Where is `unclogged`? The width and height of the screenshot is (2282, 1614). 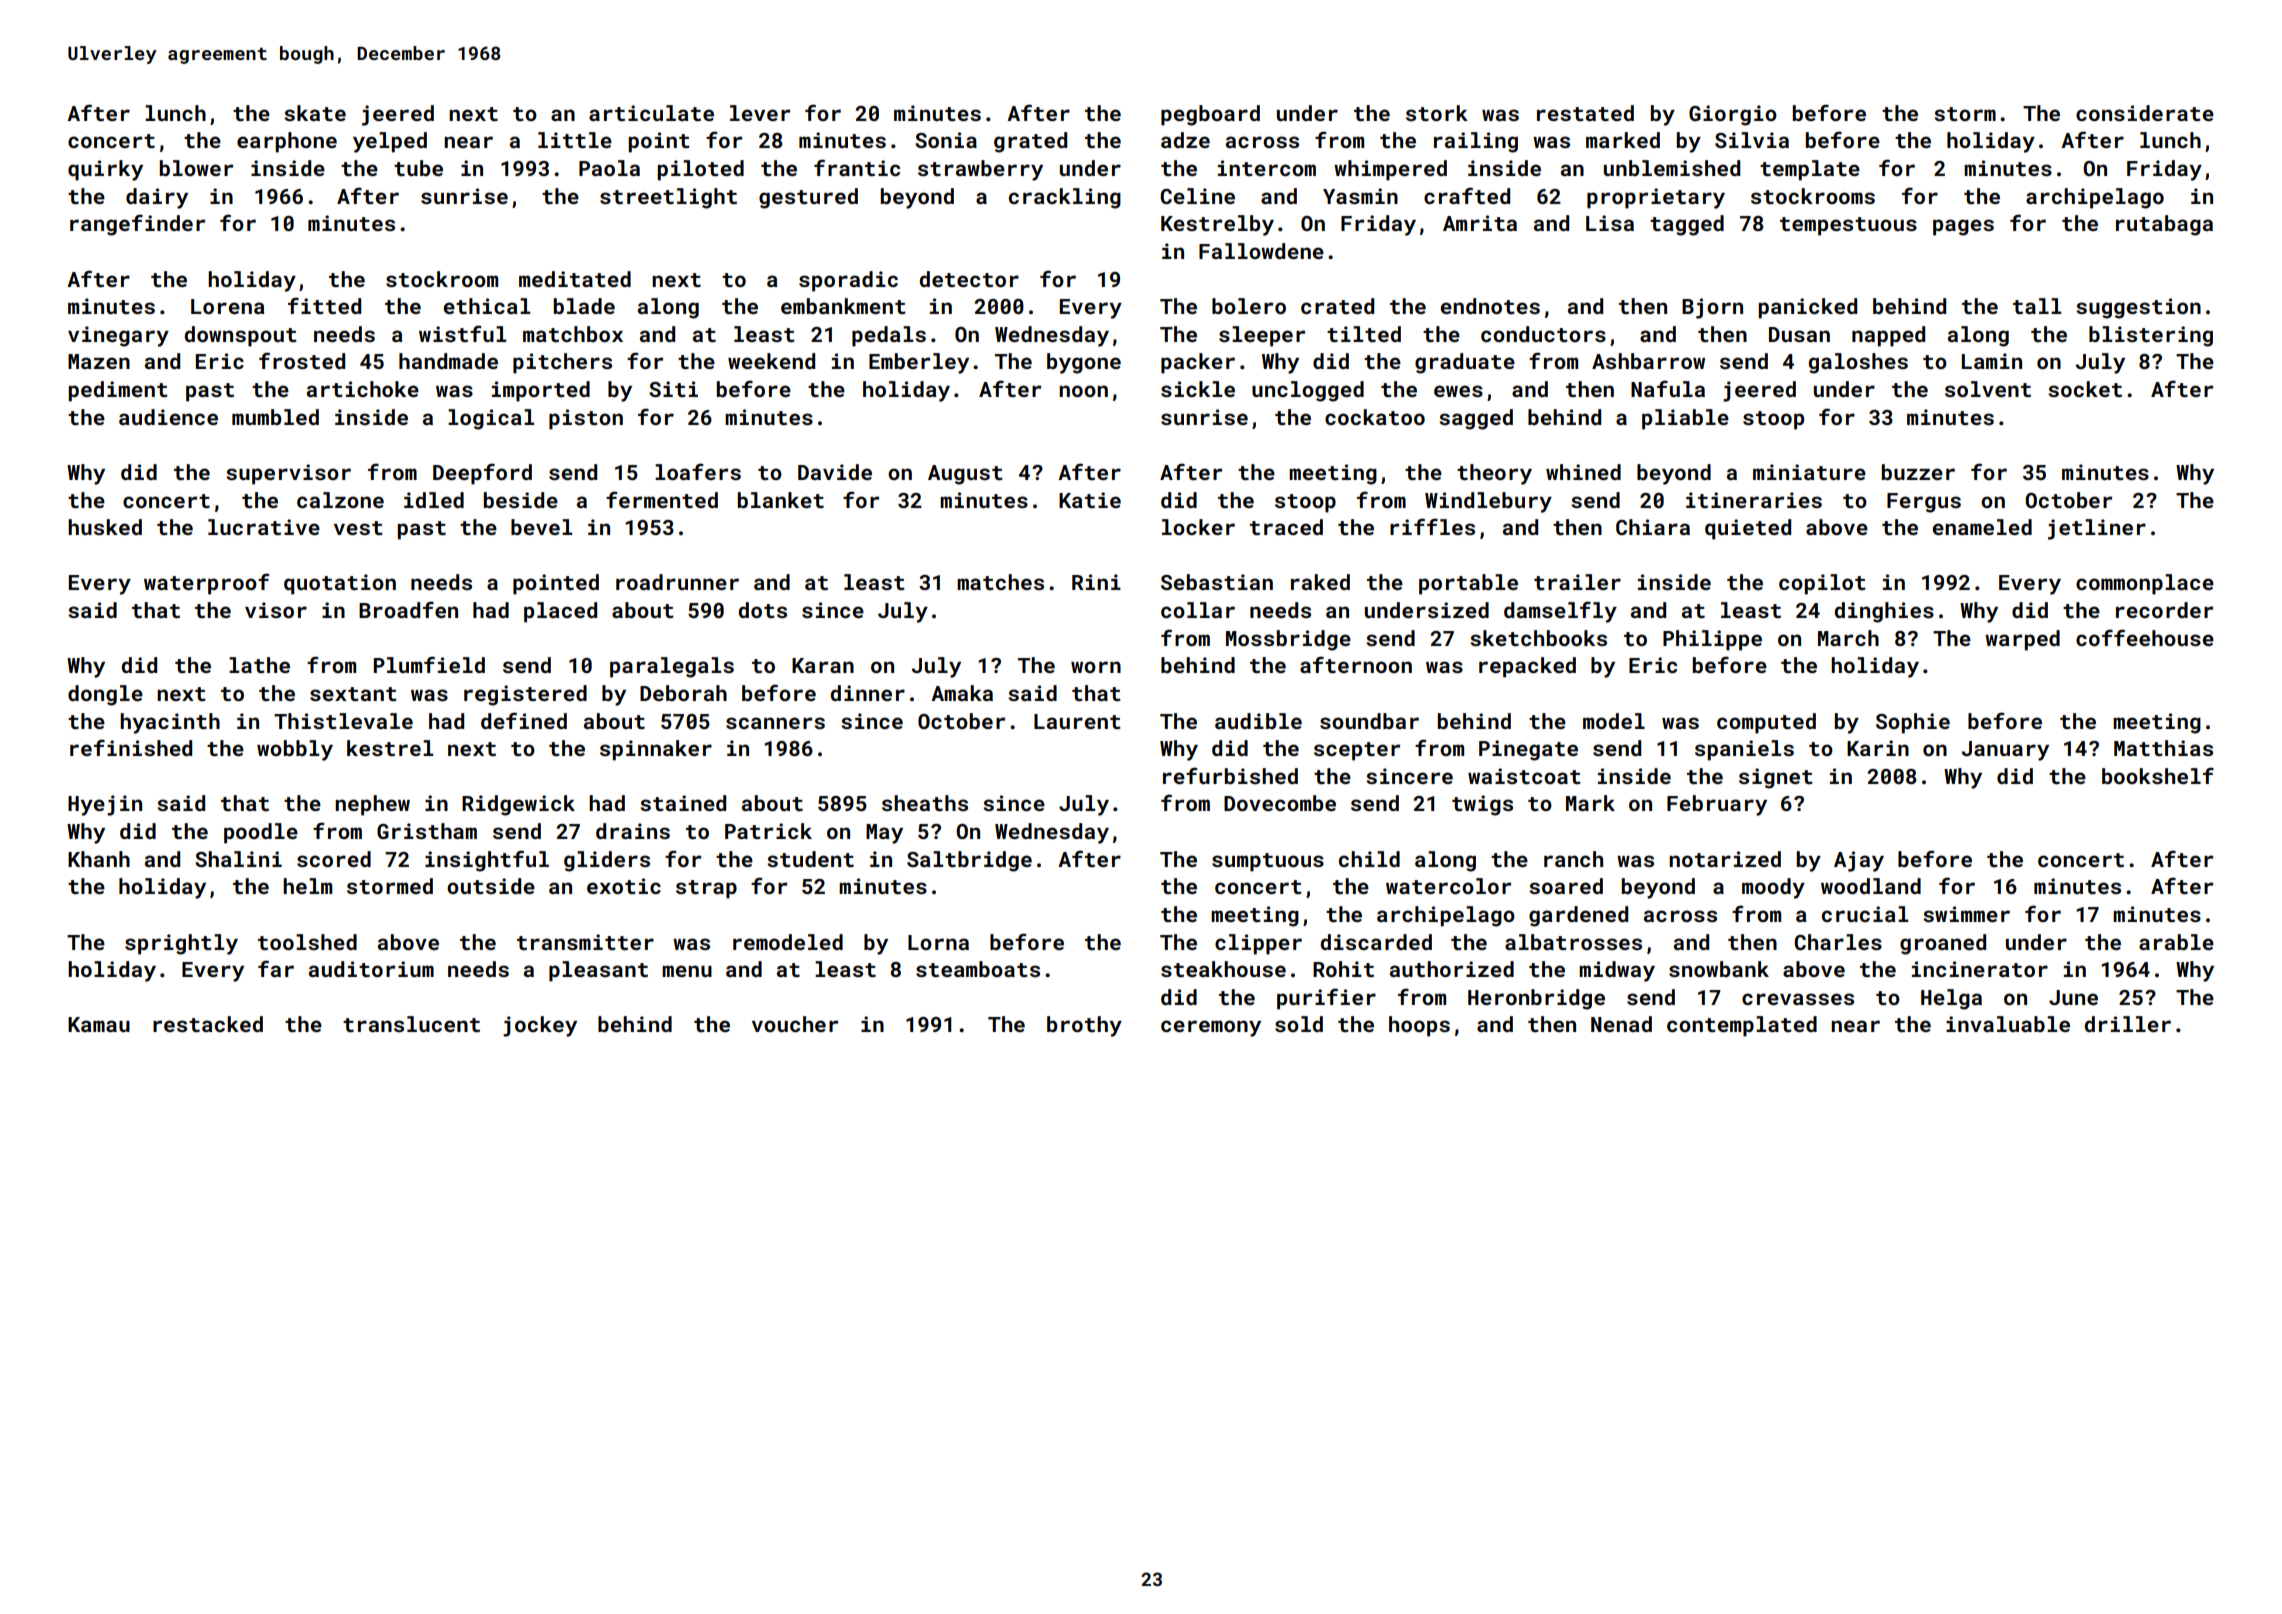 unclogged is located at coordinates (1308, 391).
